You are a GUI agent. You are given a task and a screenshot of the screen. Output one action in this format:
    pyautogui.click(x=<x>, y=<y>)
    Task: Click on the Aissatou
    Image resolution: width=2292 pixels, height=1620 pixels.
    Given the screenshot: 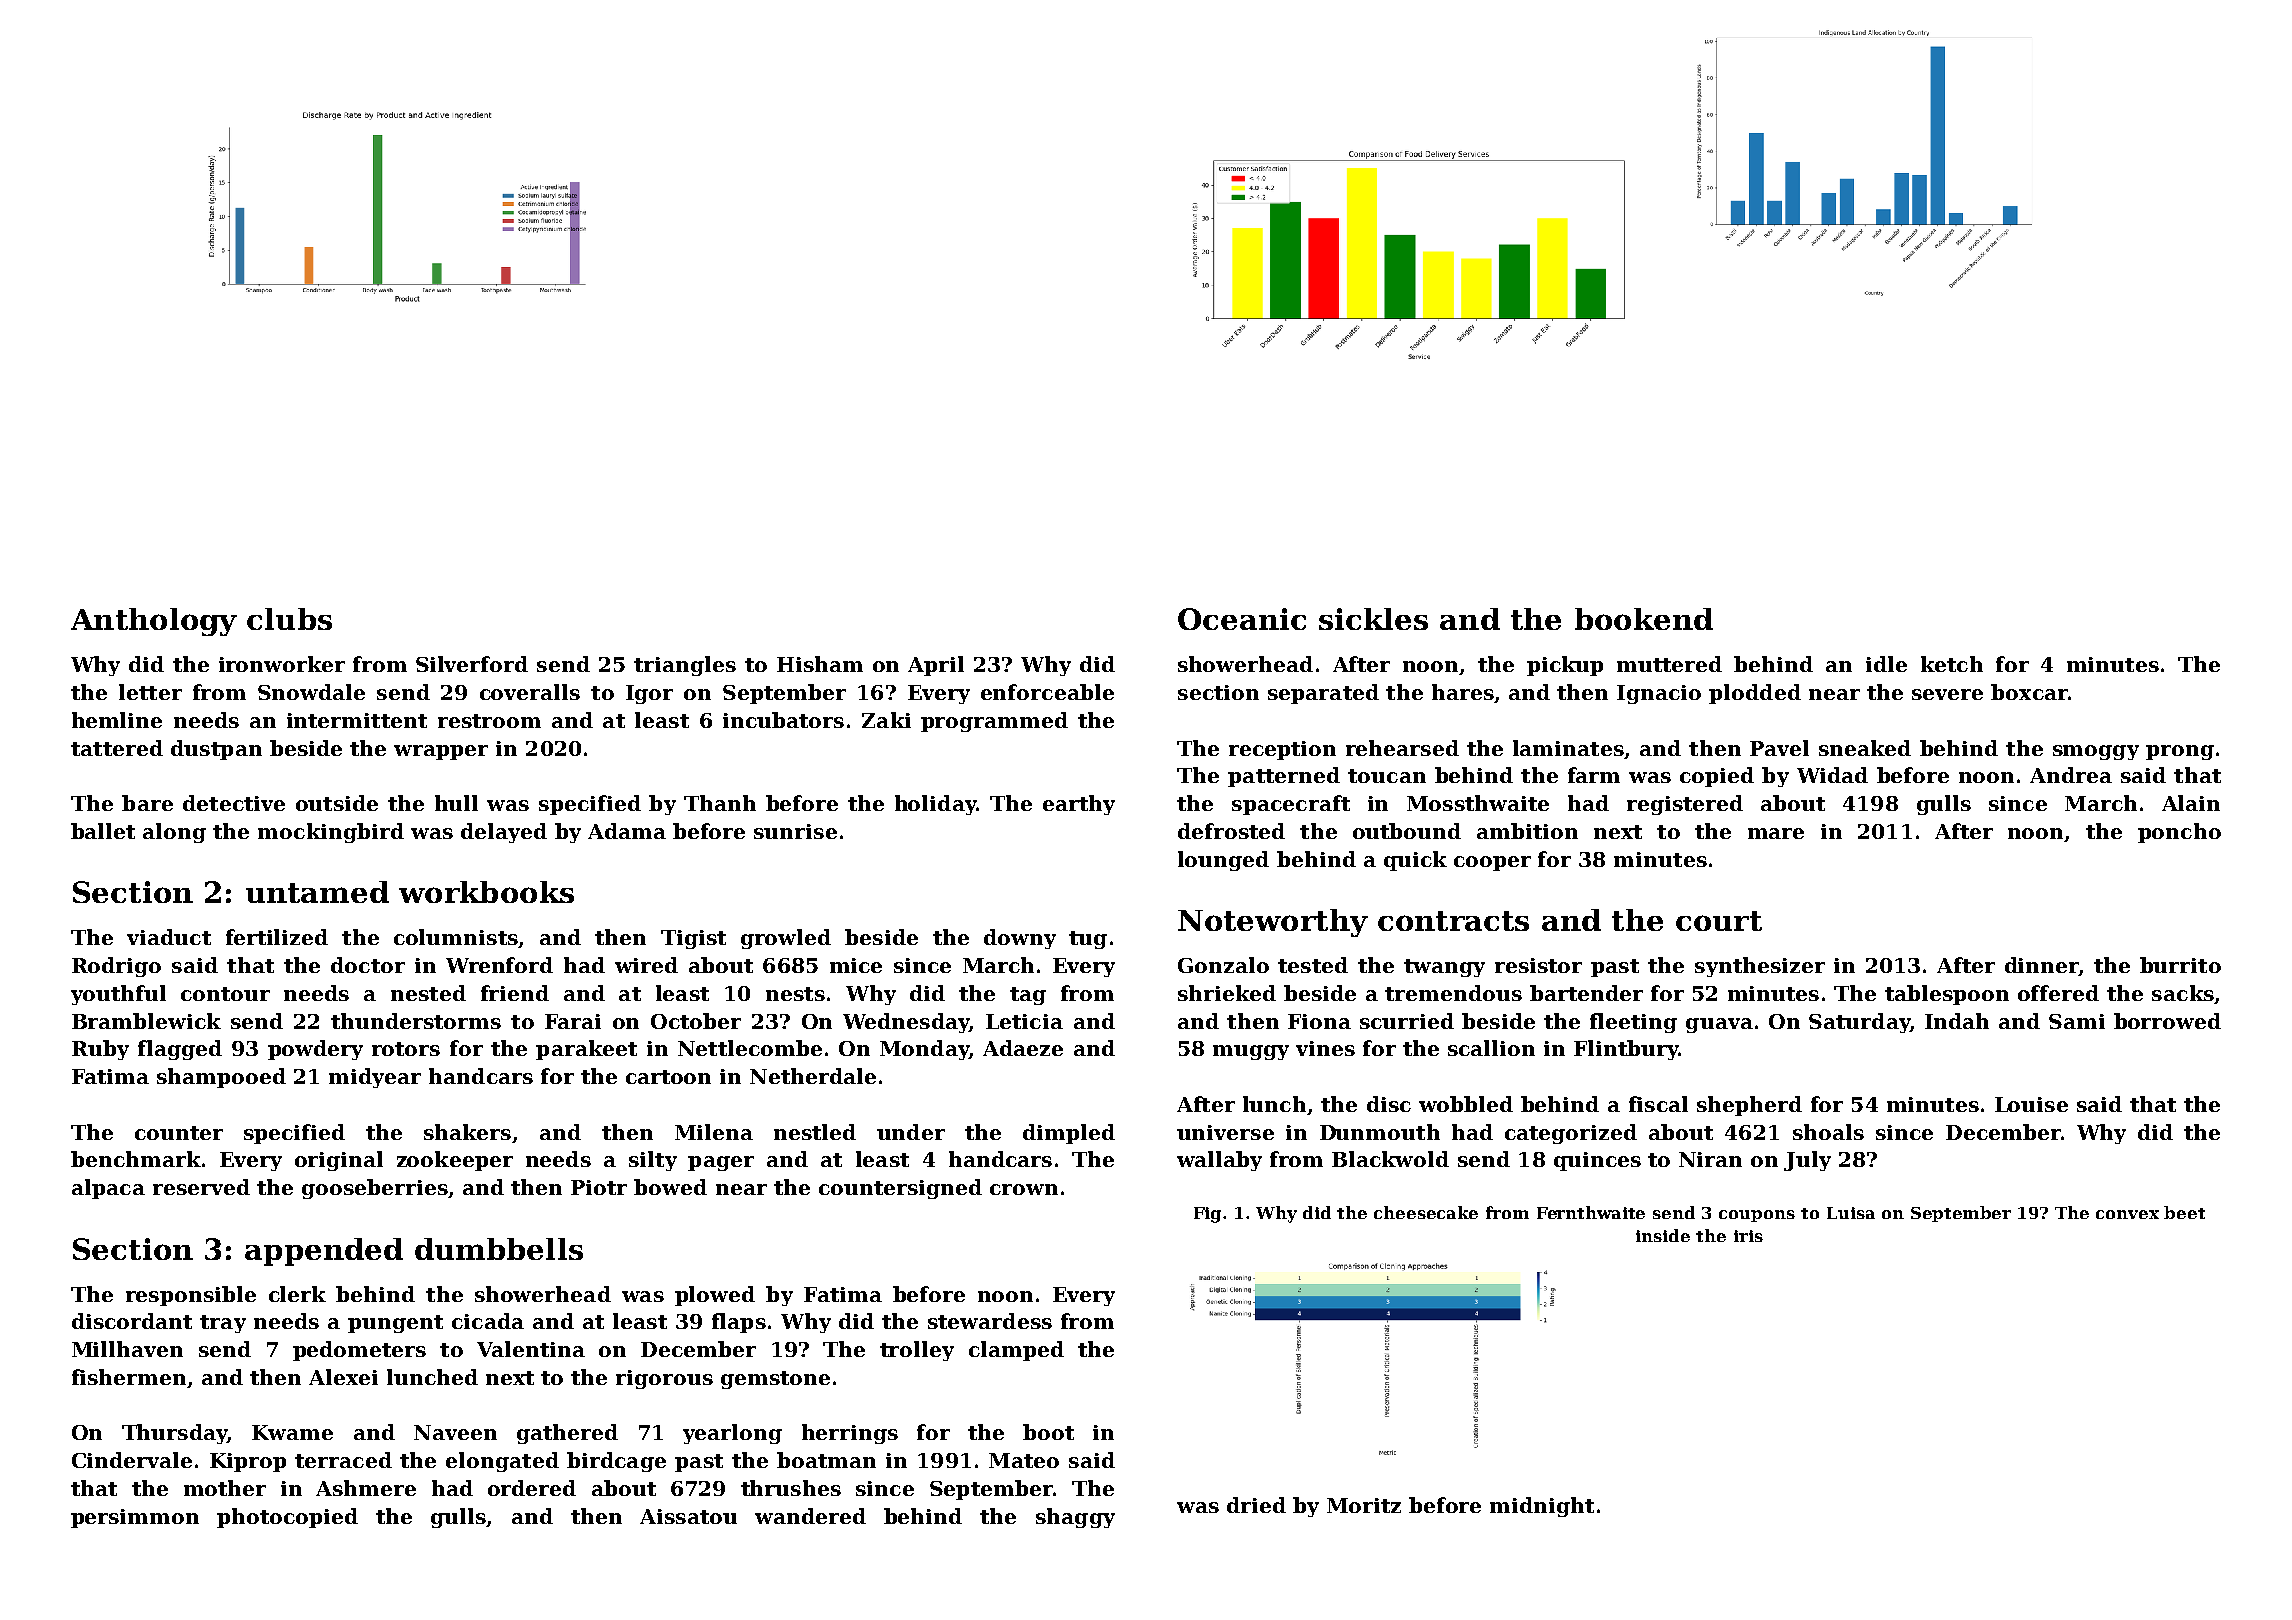 What is the action you would take?
    pyautogui.click(x=688, y=1516)
